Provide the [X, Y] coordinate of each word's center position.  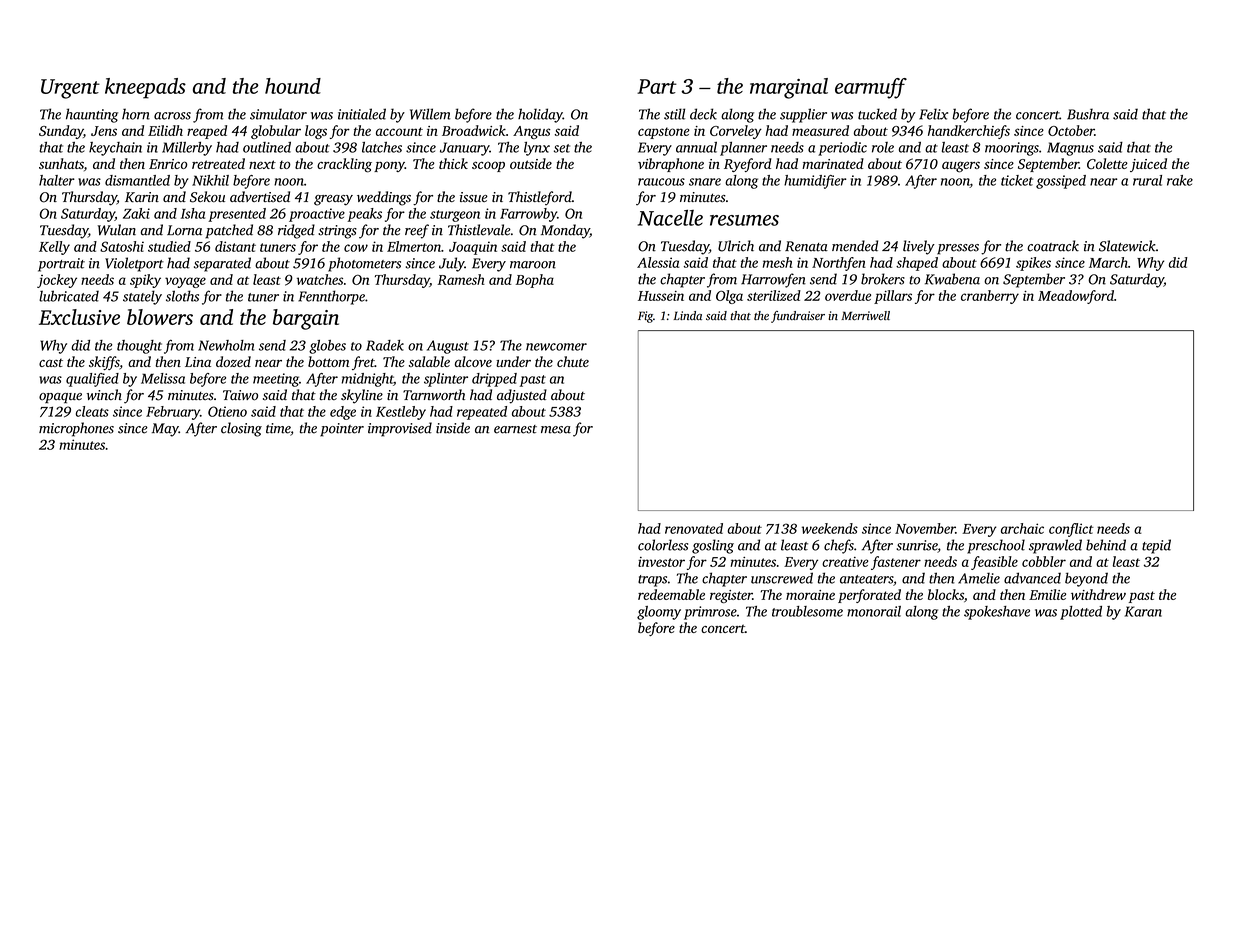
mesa [556, 430]
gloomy [659, 613]
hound [293, 86]
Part [657, 86]
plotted [1081, 613]
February [173, 413]
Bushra [1088, 114]
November [925, 528]
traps [652, 581]
